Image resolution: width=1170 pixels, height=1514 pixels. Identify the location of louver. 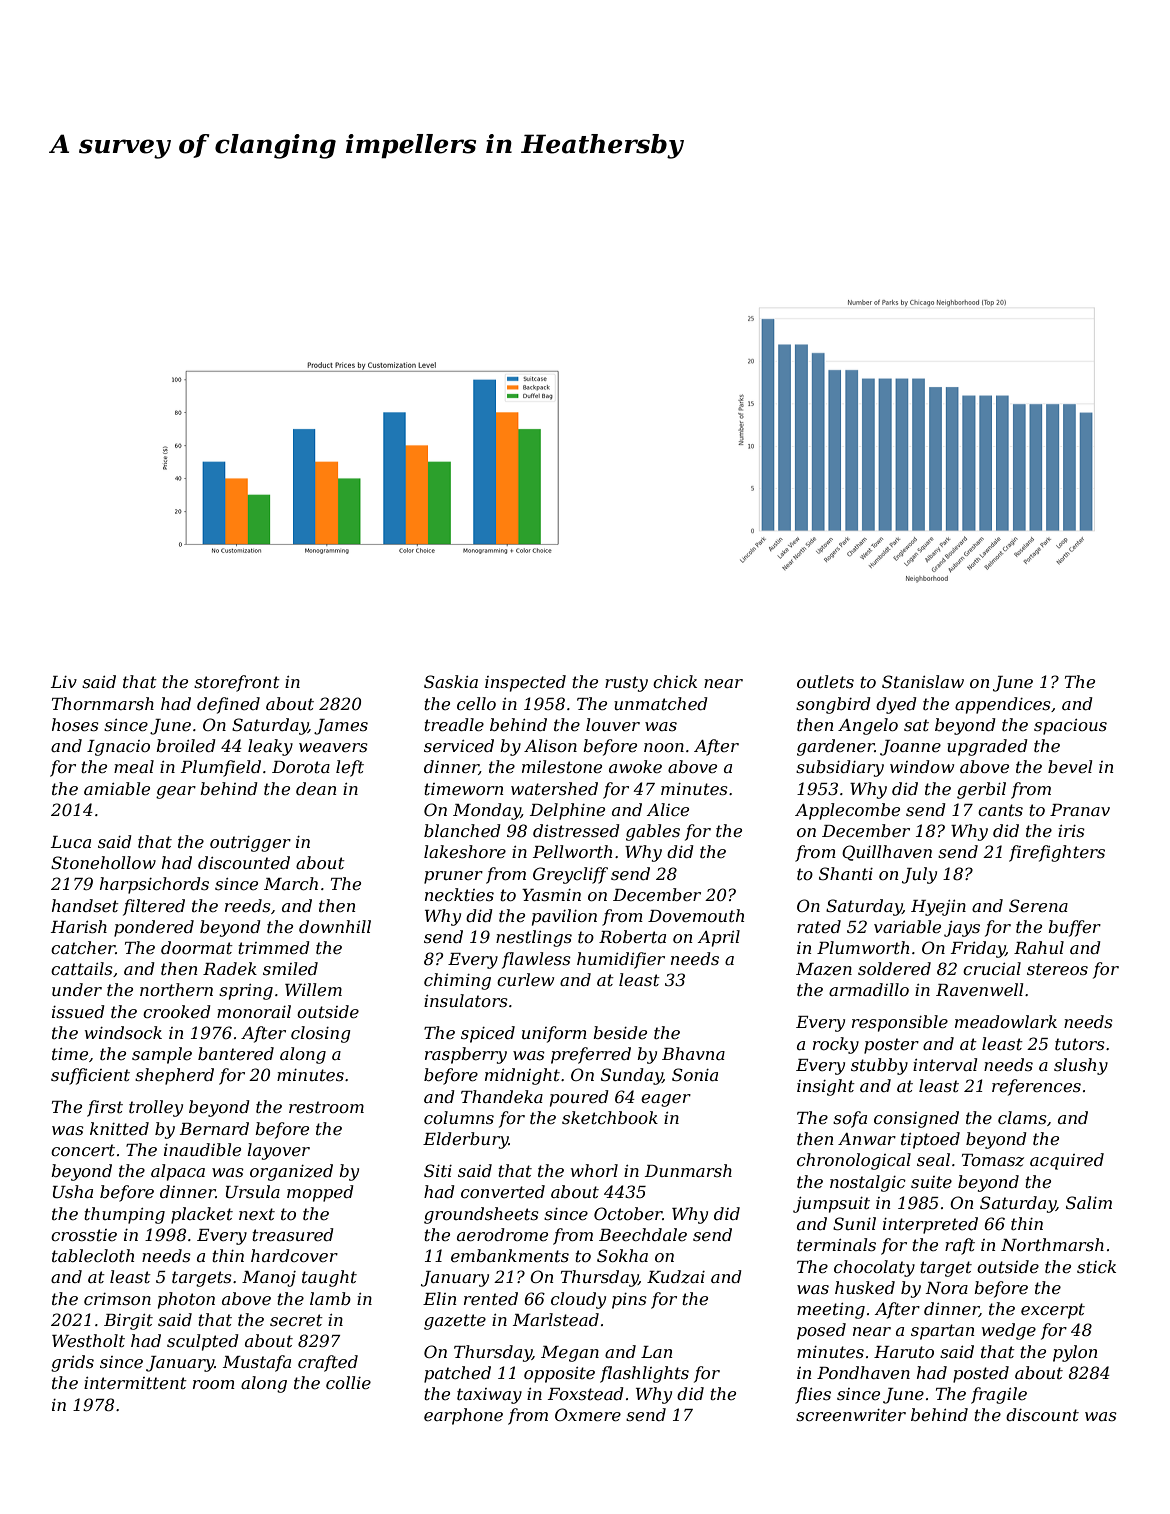
(613, 724).
